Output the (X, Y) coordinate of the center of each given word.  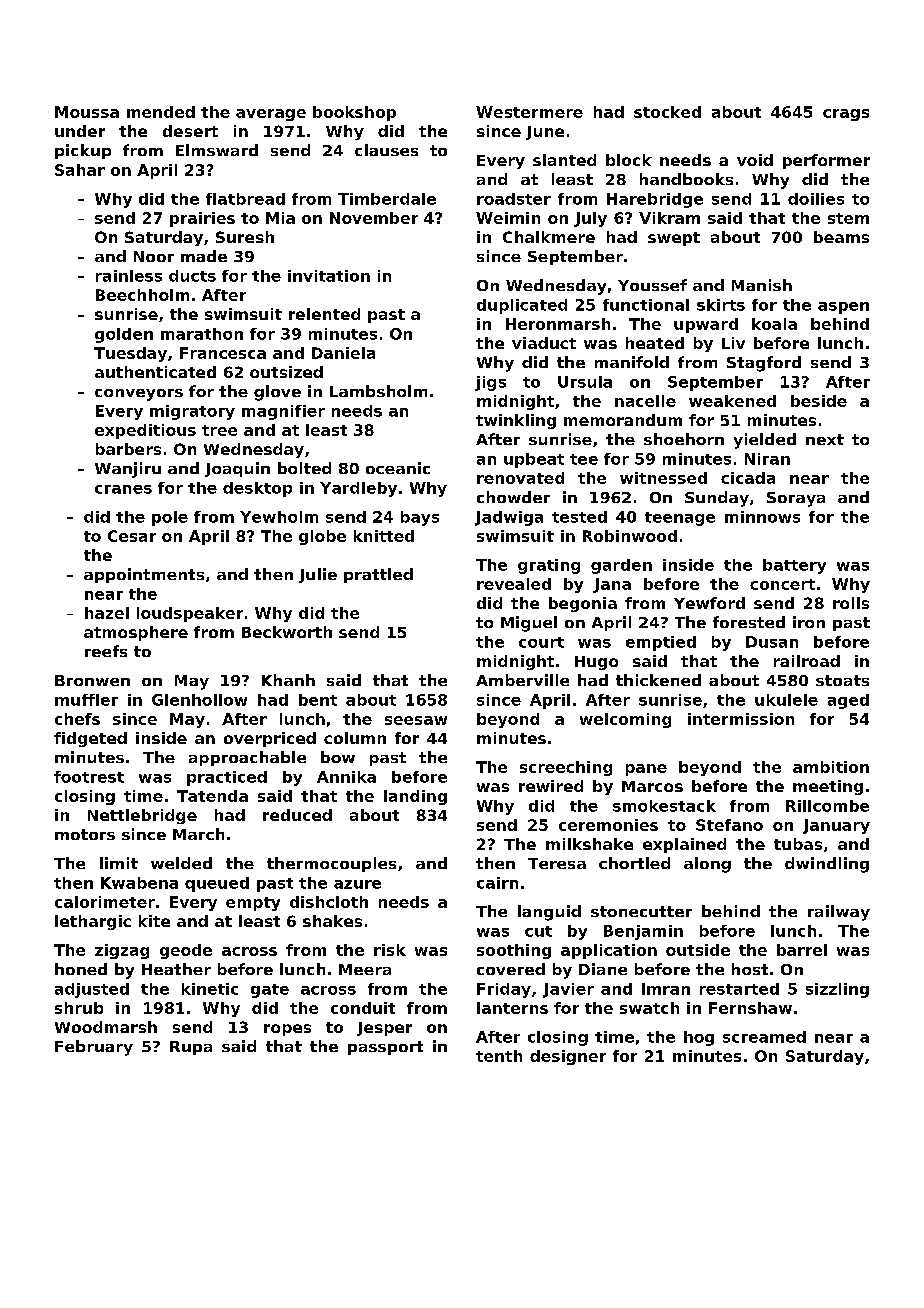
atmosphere (136, 633)
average (271, 115)
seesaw (416, 720)
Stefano (729, 825)
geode (186, 951)
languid (549, 913)
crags (846, 115)
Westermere (529, 112)
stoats (842, 680)
